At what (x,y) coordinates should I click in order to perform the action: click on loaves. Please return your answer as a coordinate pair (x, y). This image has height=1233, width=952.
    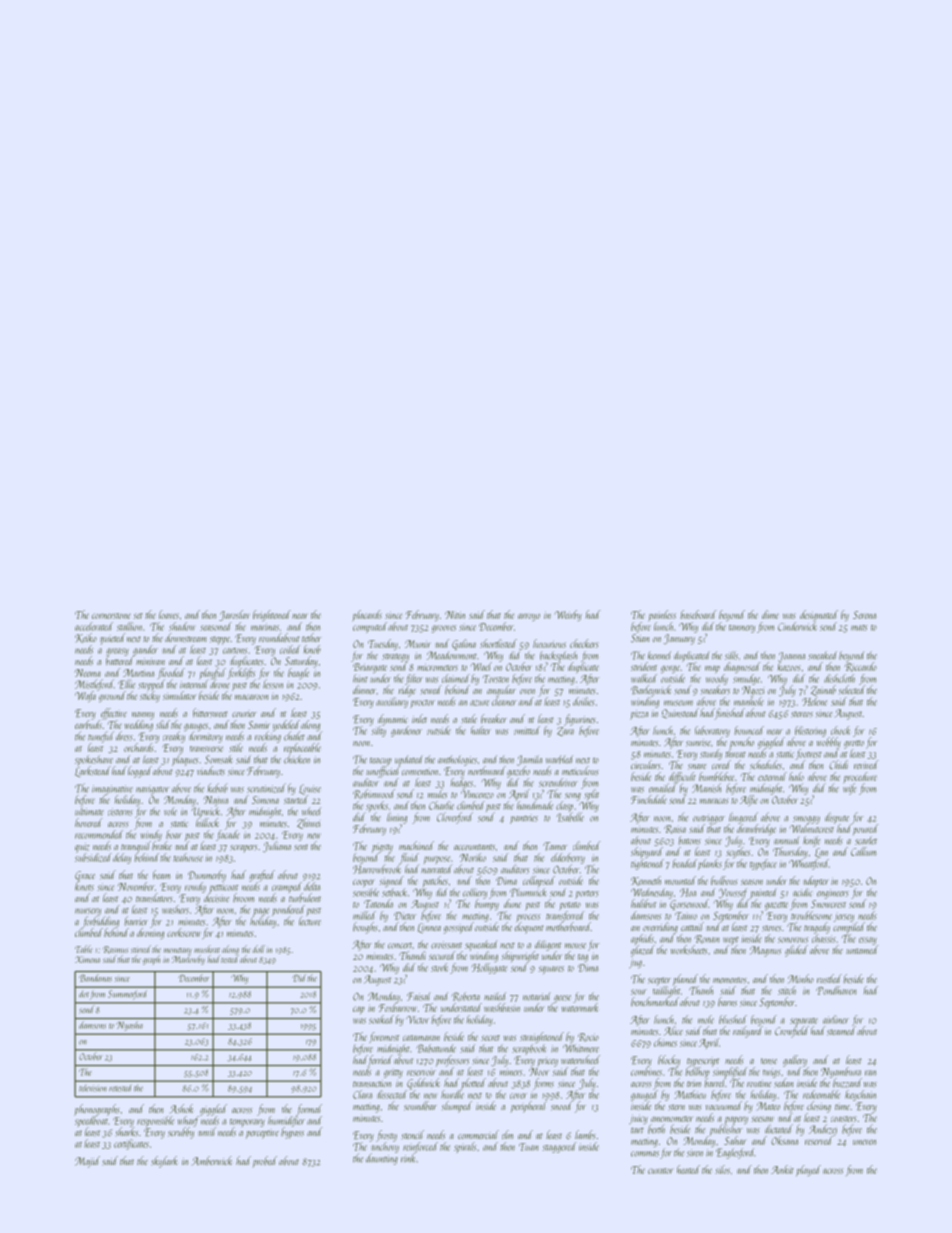
    Looking at the image, I should click on (169, 614).
